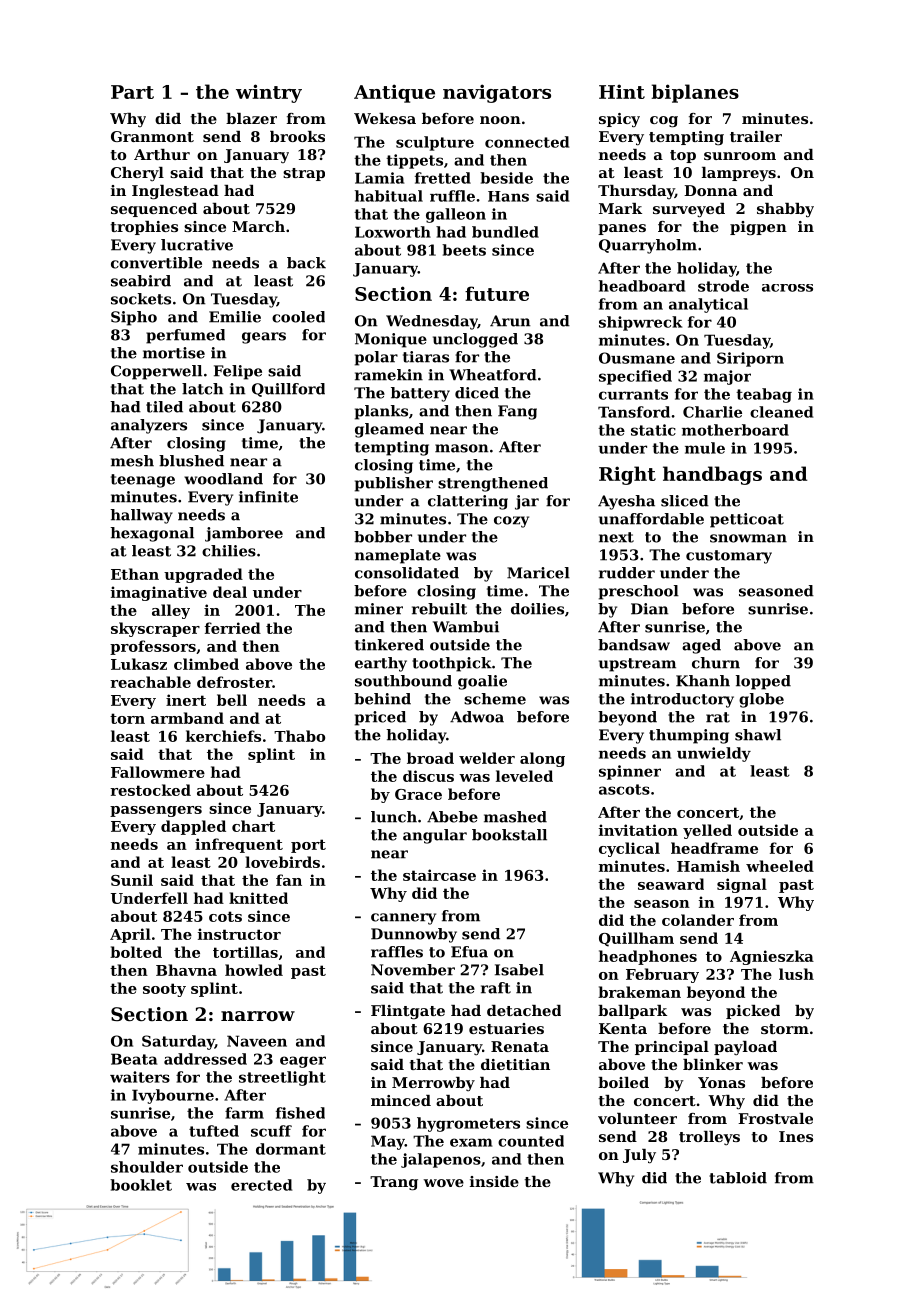 The width and height of the screenshot is (924, 1308). What do you see at coordinates (497, 93) in the screenshot?
I see `navigators` at bounding box center [497, 93].
